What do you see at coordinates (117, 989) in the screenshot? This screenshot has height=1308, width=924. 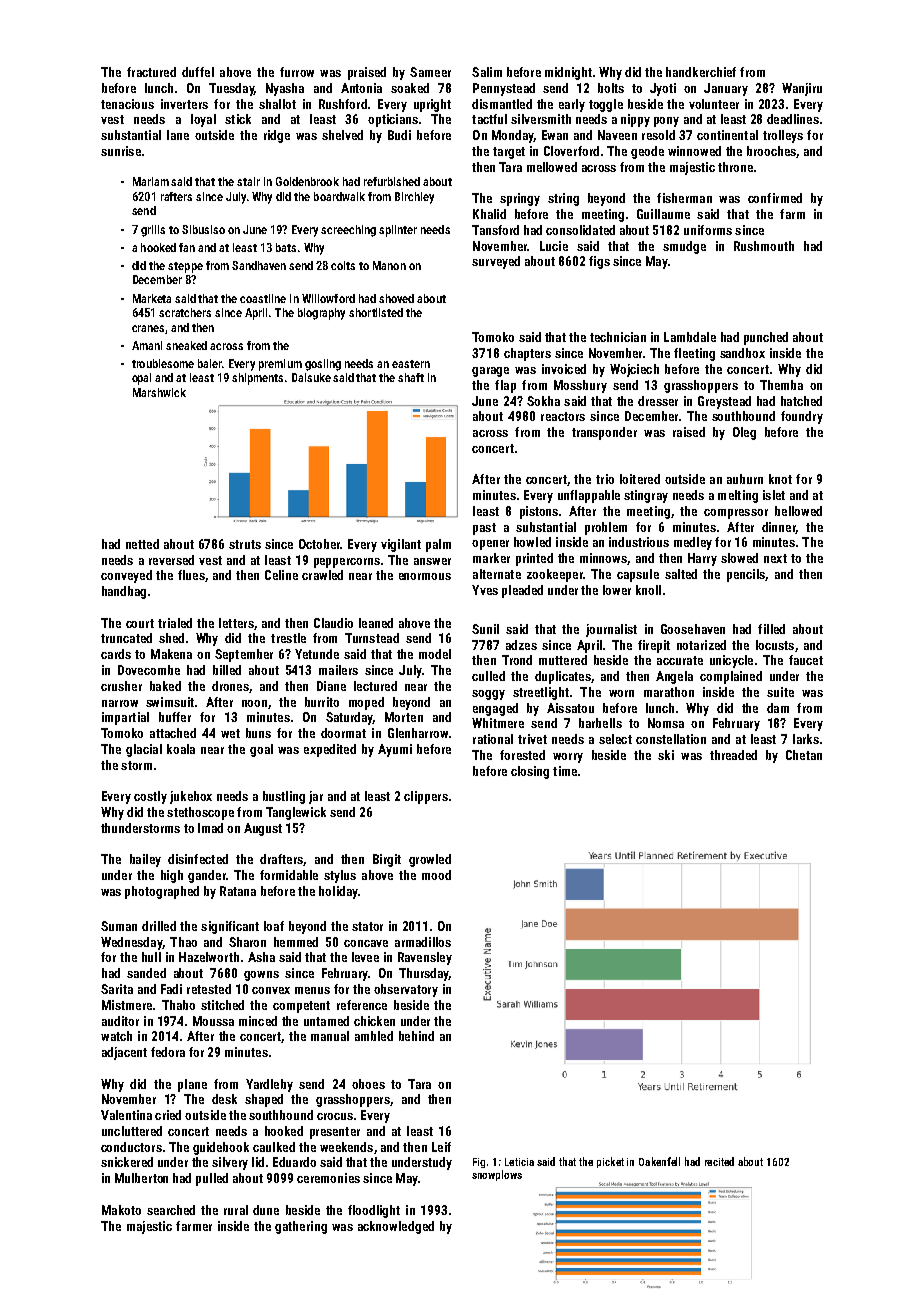 I see `Sarita` at bounding box center [117, 989].
